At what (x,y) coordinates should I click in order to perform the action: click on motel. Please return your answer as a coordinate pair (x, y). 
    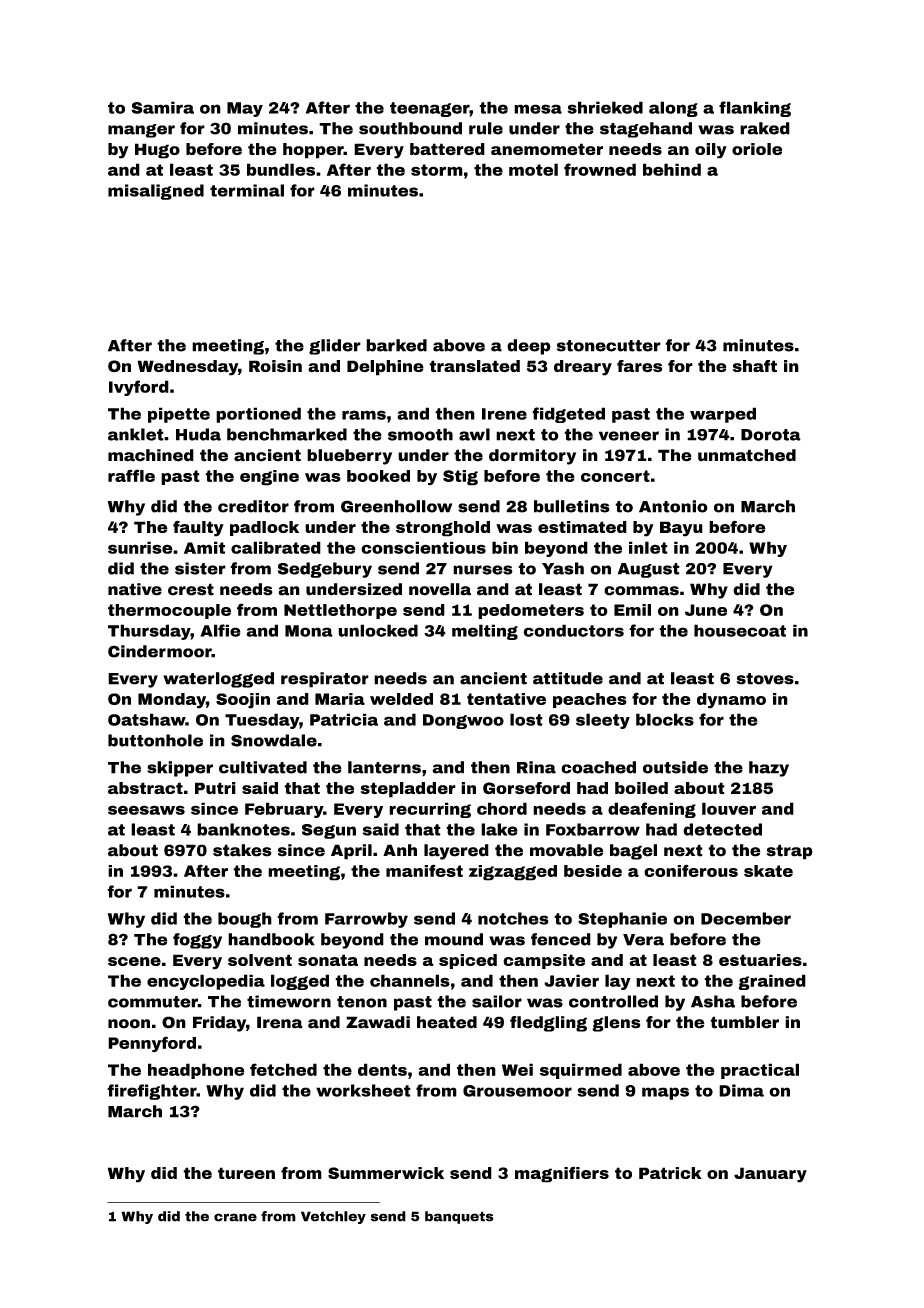
    Looking at the image, I should click on (533, 169).
